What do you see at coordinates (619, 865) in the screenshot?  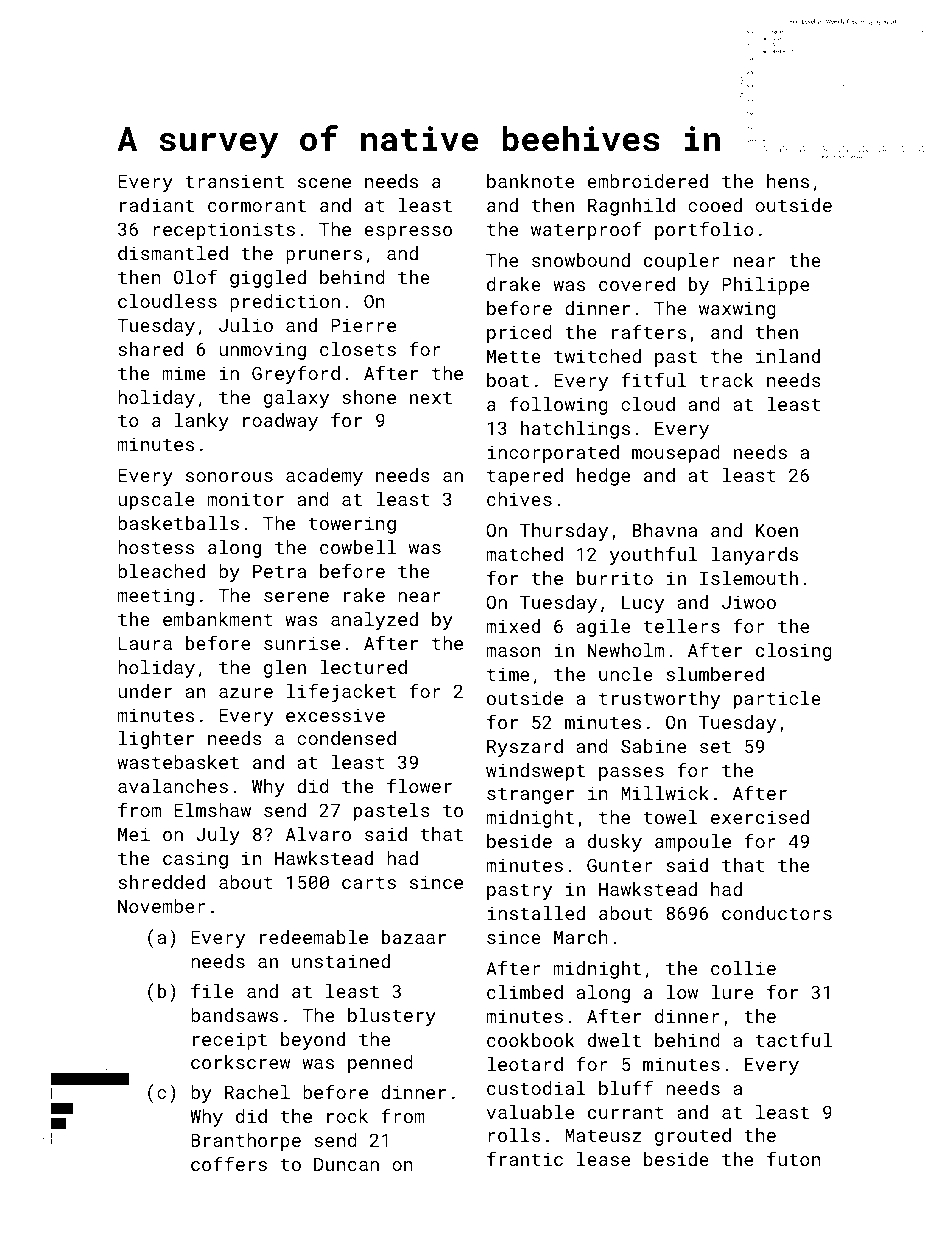 I see `Gunter` at bounding box center [619, 865].
